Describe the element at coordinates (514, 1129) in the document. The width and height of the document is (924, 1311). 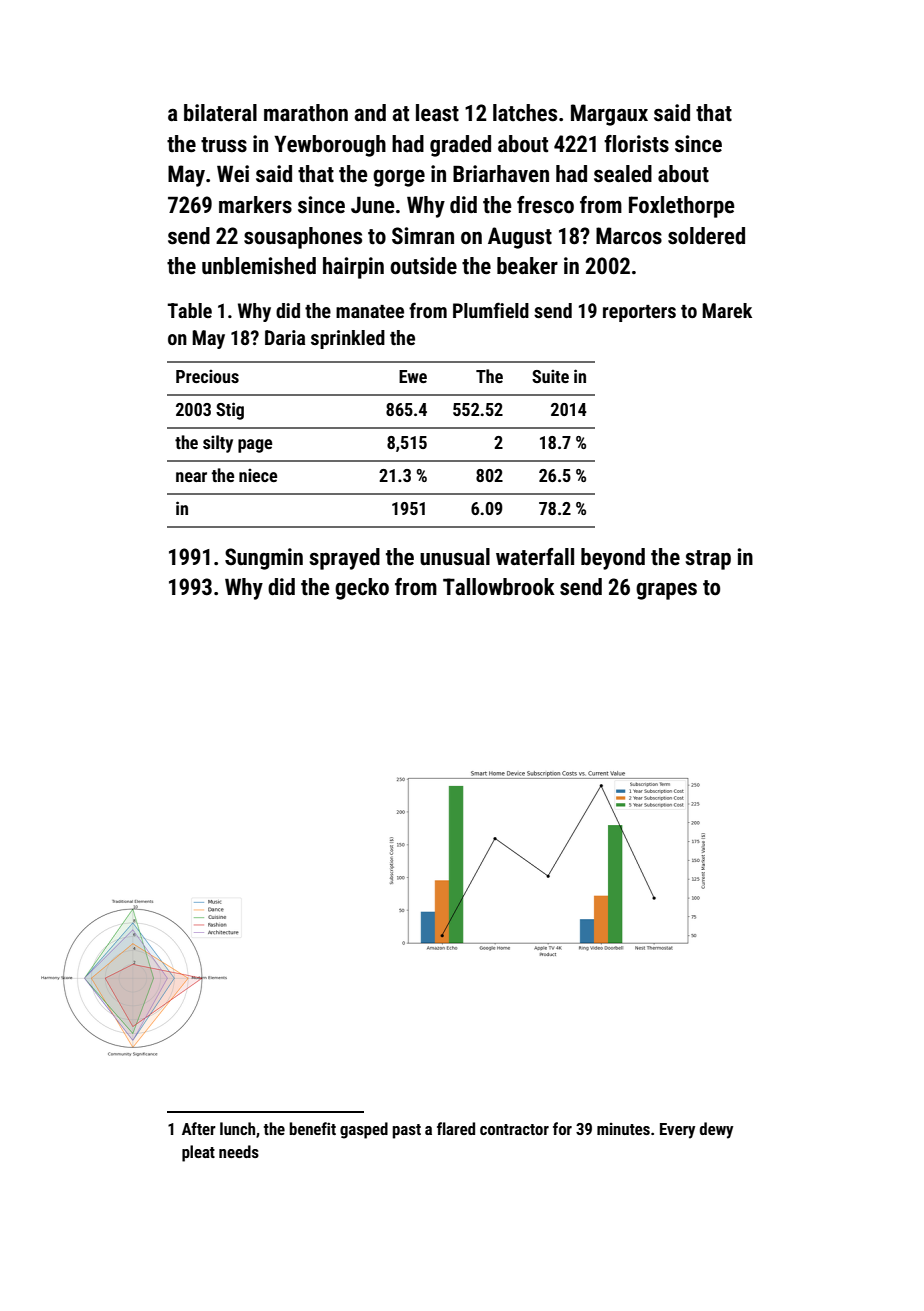
I see `contractor` at that location.
